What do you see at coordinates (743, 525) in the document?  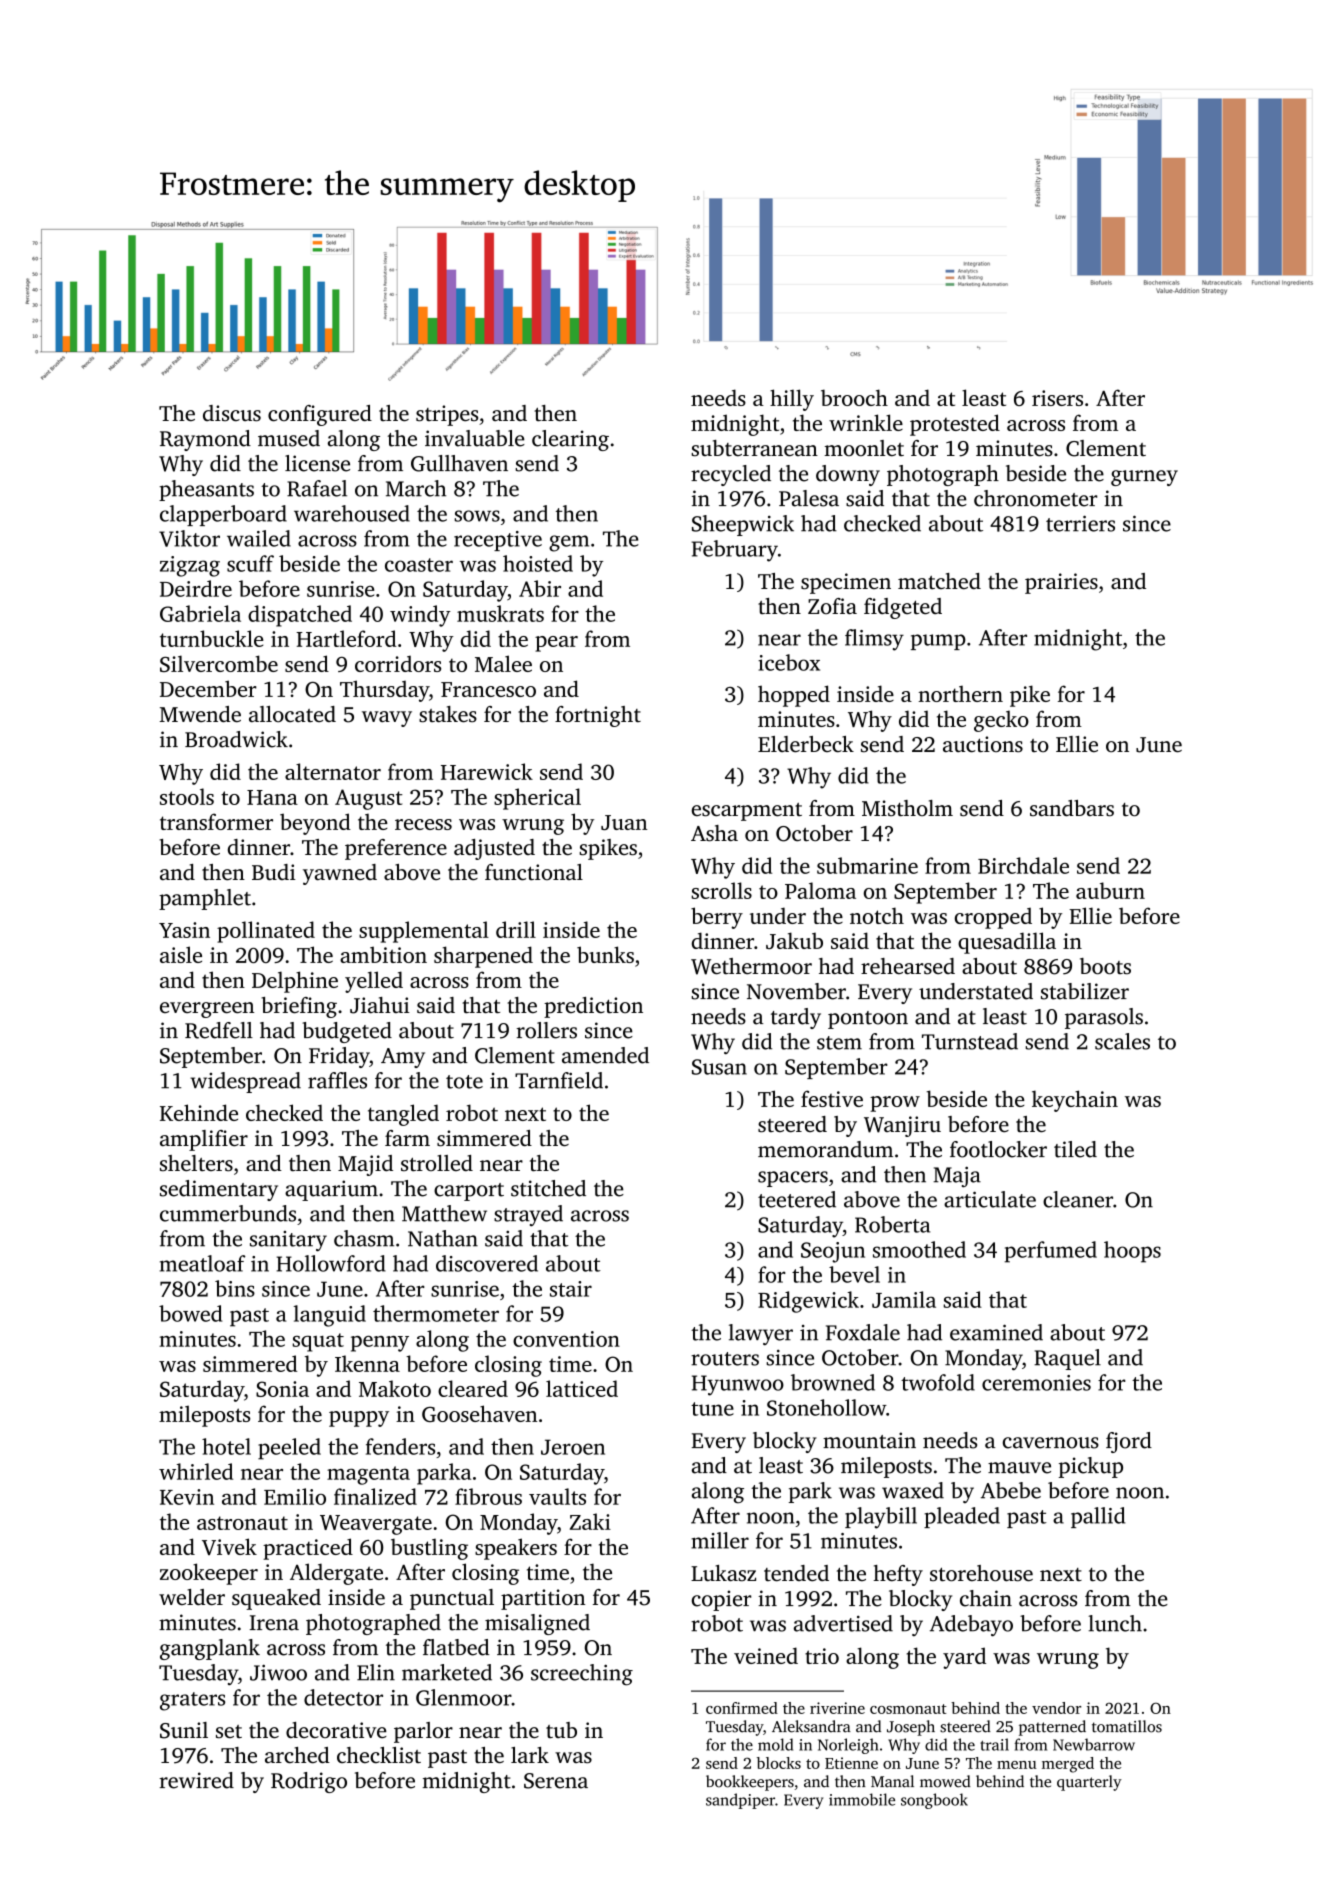 I see `Sheepwick` at bounding box center [743, 525].
